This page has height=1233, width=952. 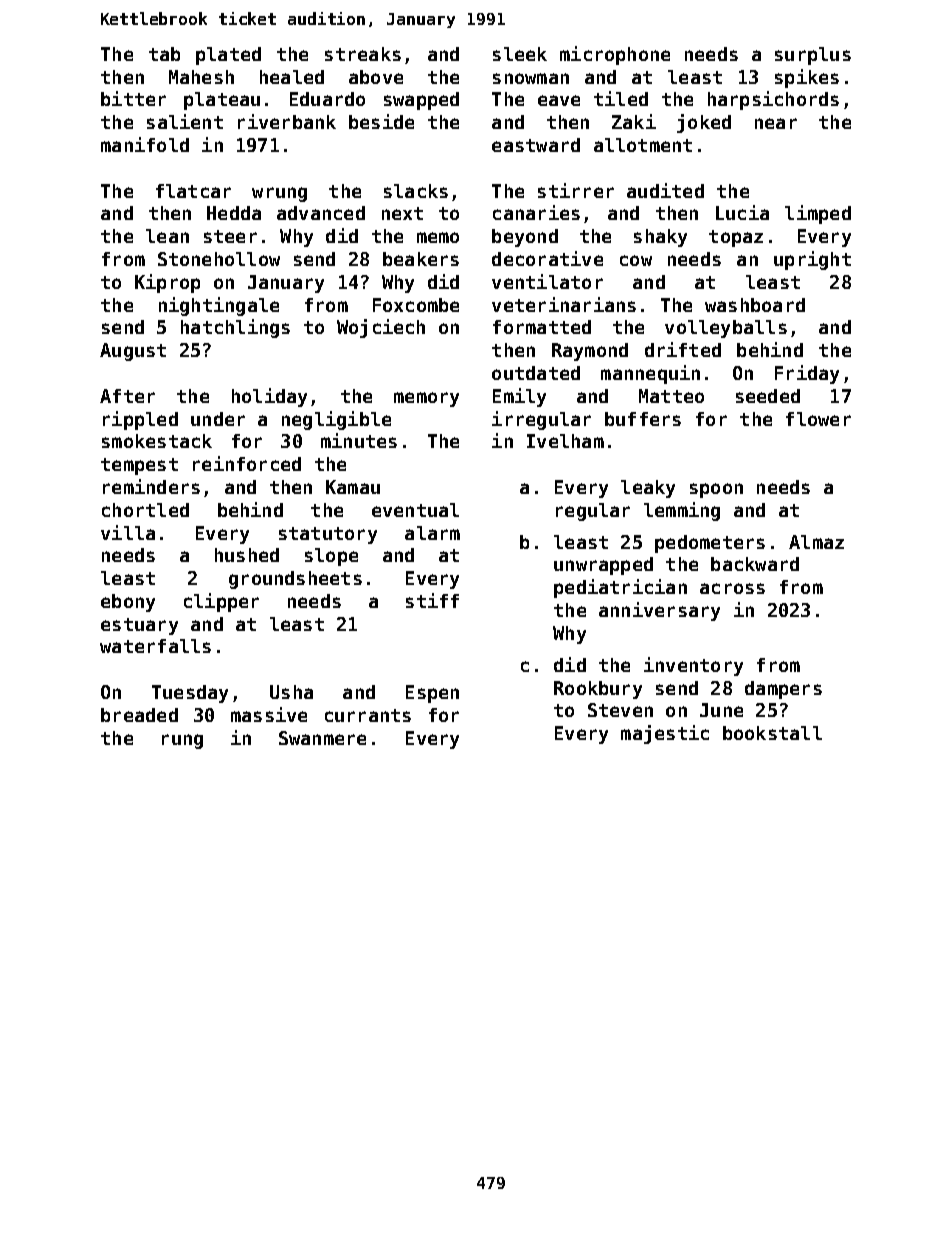 I want to click on shaky, so click(x=660, y=238).
